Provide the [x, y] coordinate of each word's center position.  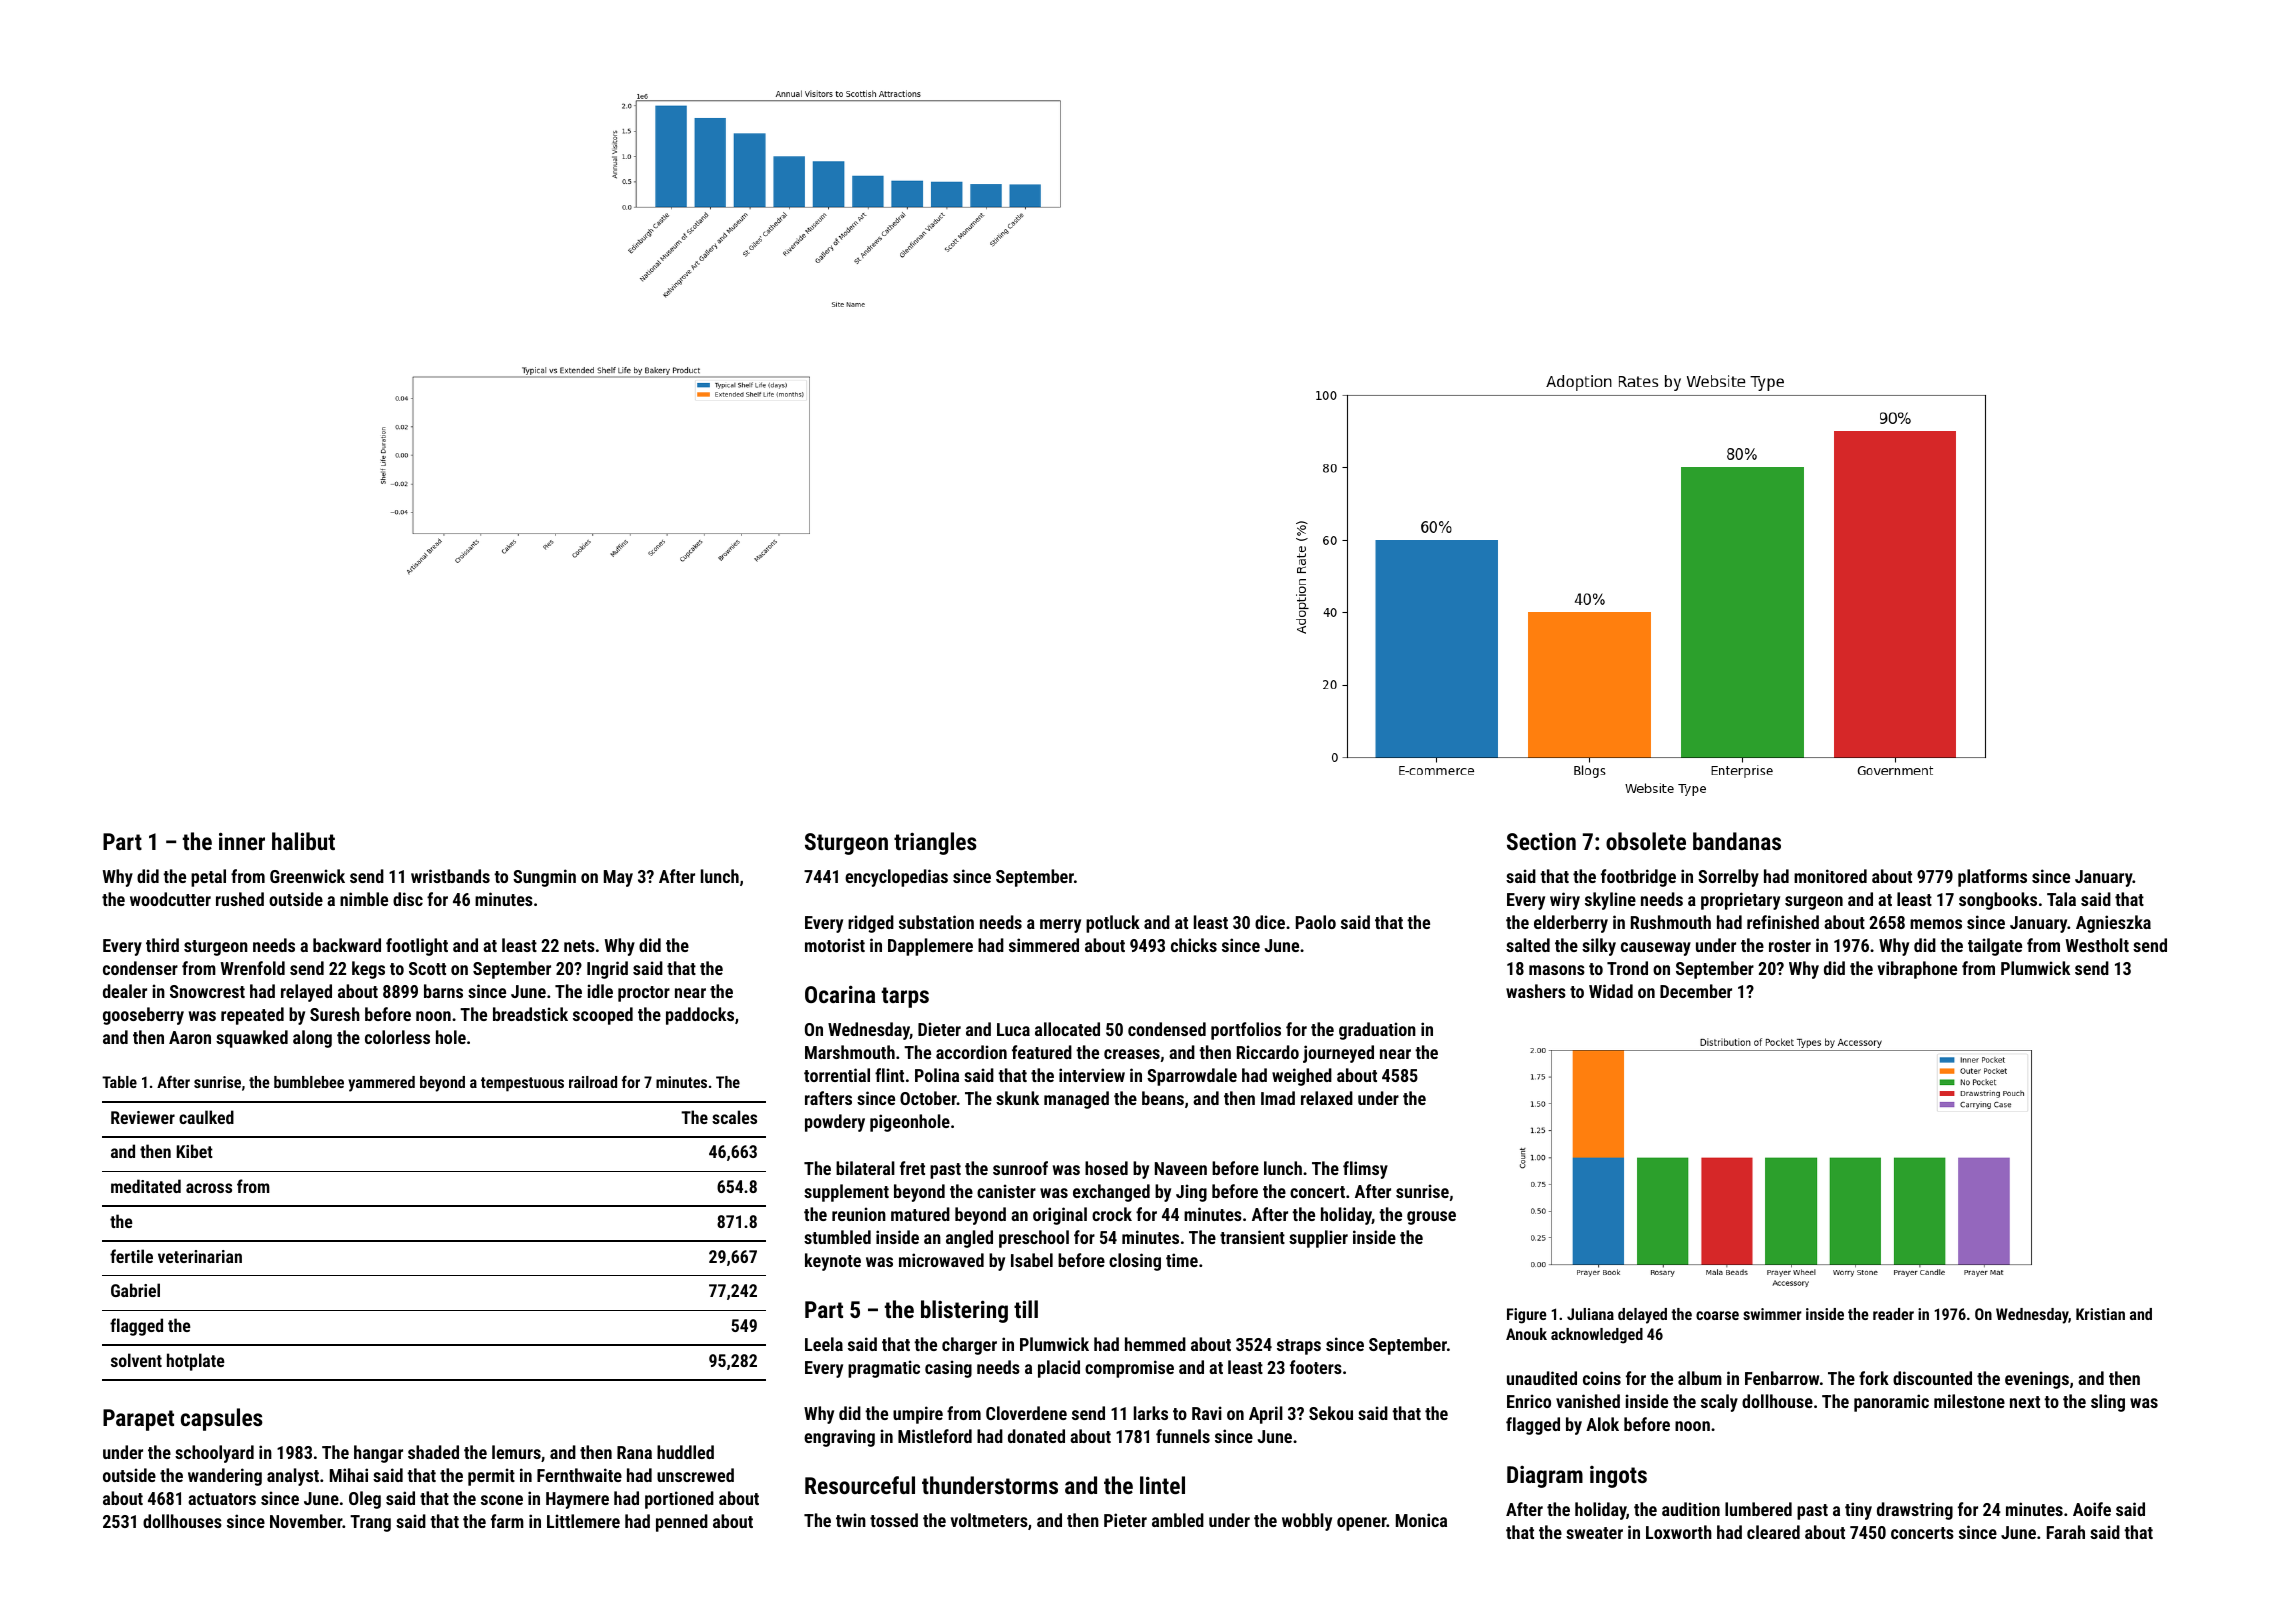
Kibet [195, 1151]
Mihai [349, 1475]
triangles [935, 843]
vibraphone [1917, 970]
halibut [303, 841]
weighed [1302, 1077]
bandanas [1737, 841]
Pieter [1125, 1520]
